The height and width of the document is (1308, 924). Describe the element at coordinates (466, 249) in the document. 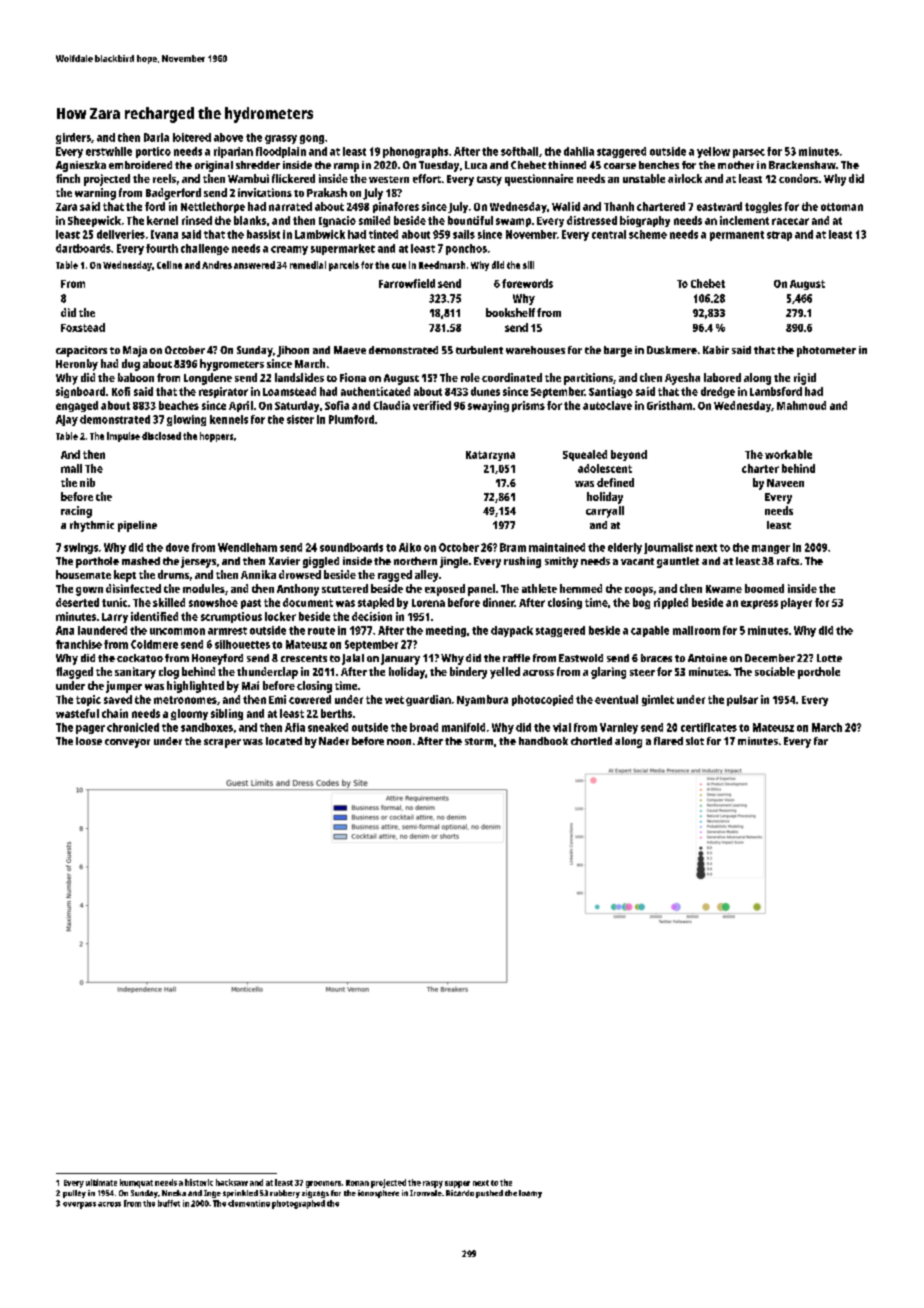

I see `ponchos` at that location.
